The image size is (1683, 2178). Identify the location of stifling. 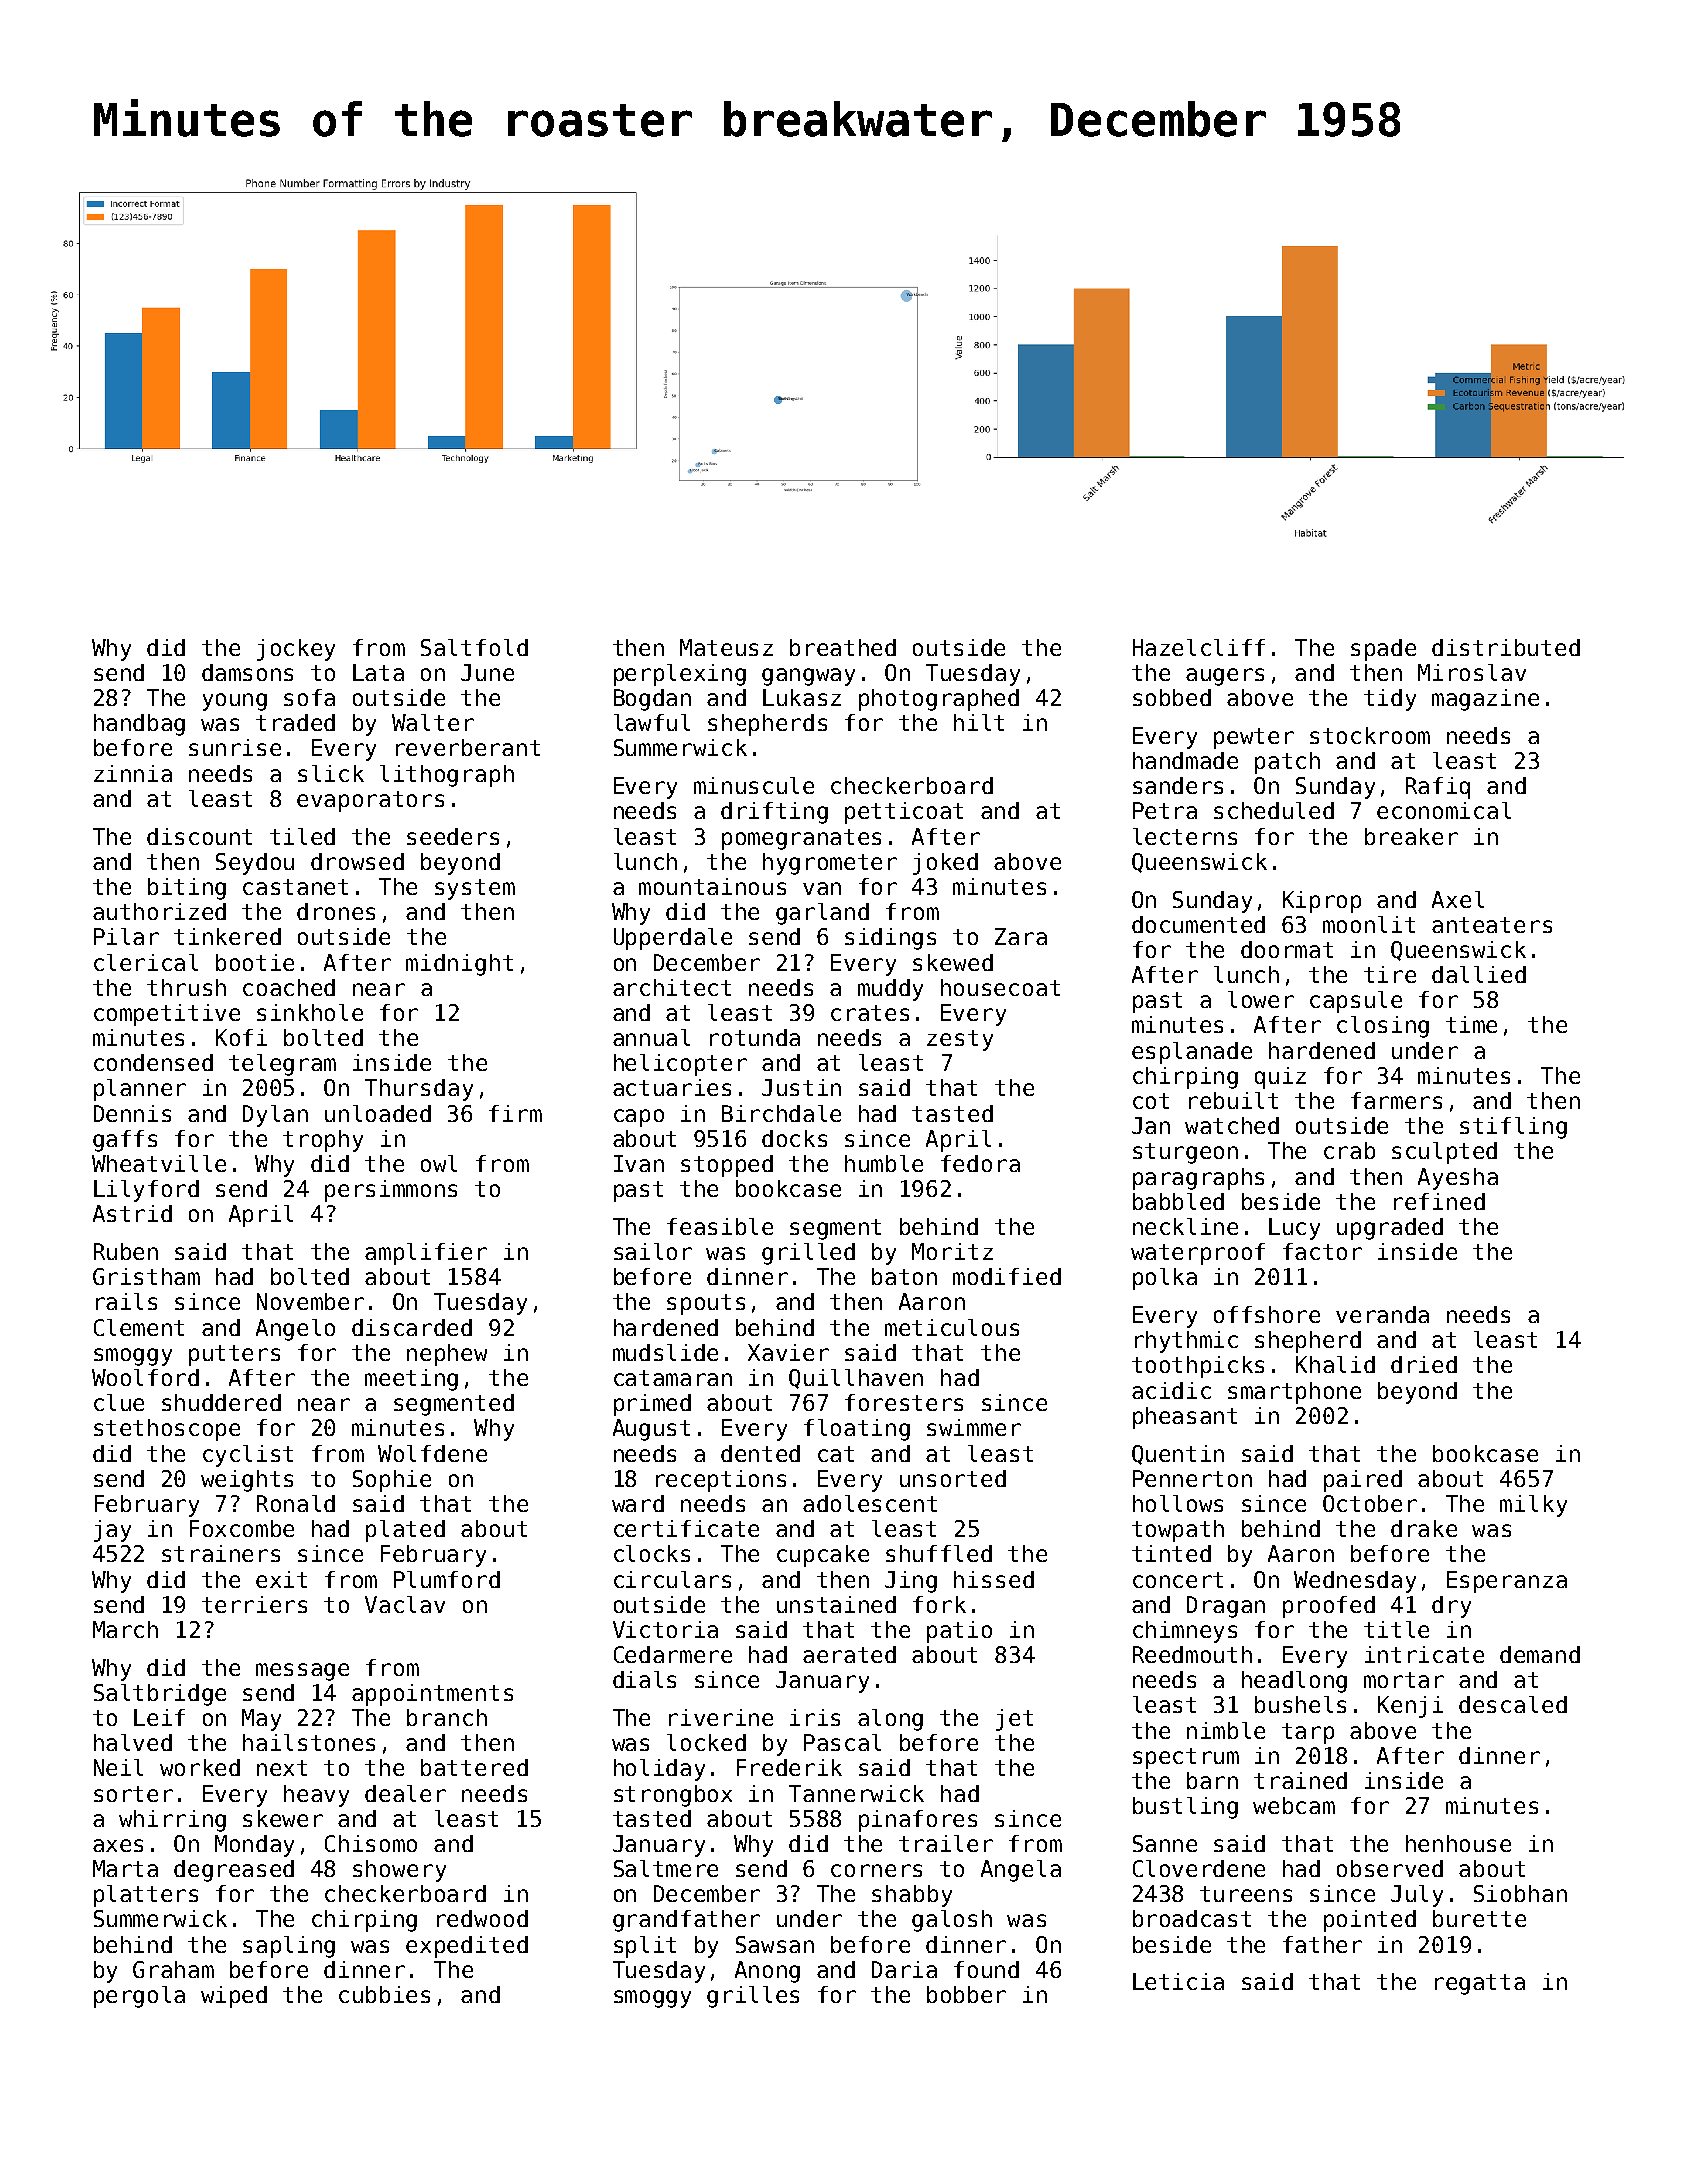
(1513, 1128).
